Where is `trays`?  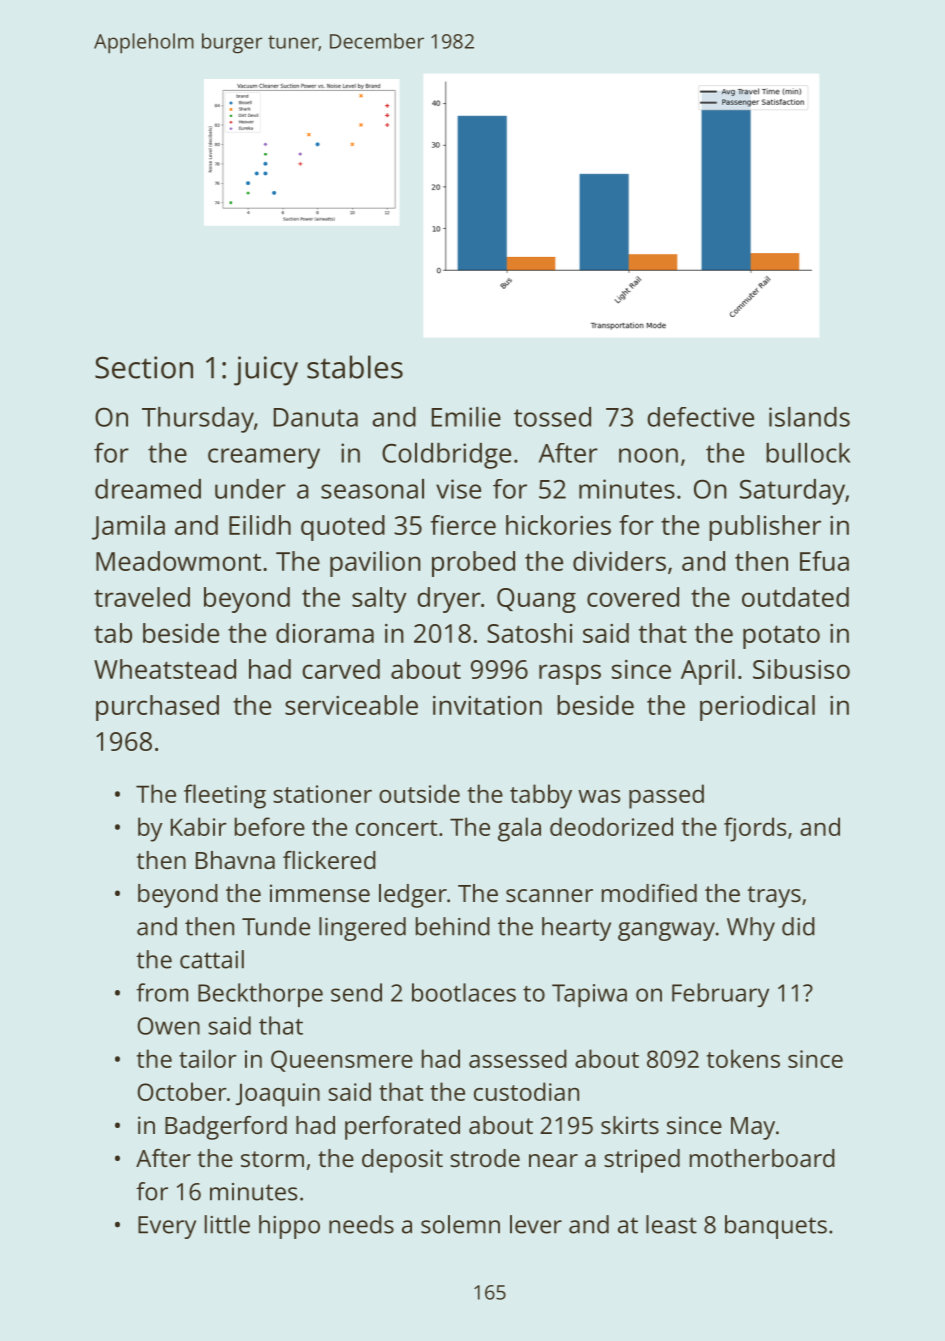 trays is located at coordinates (774, 897).
